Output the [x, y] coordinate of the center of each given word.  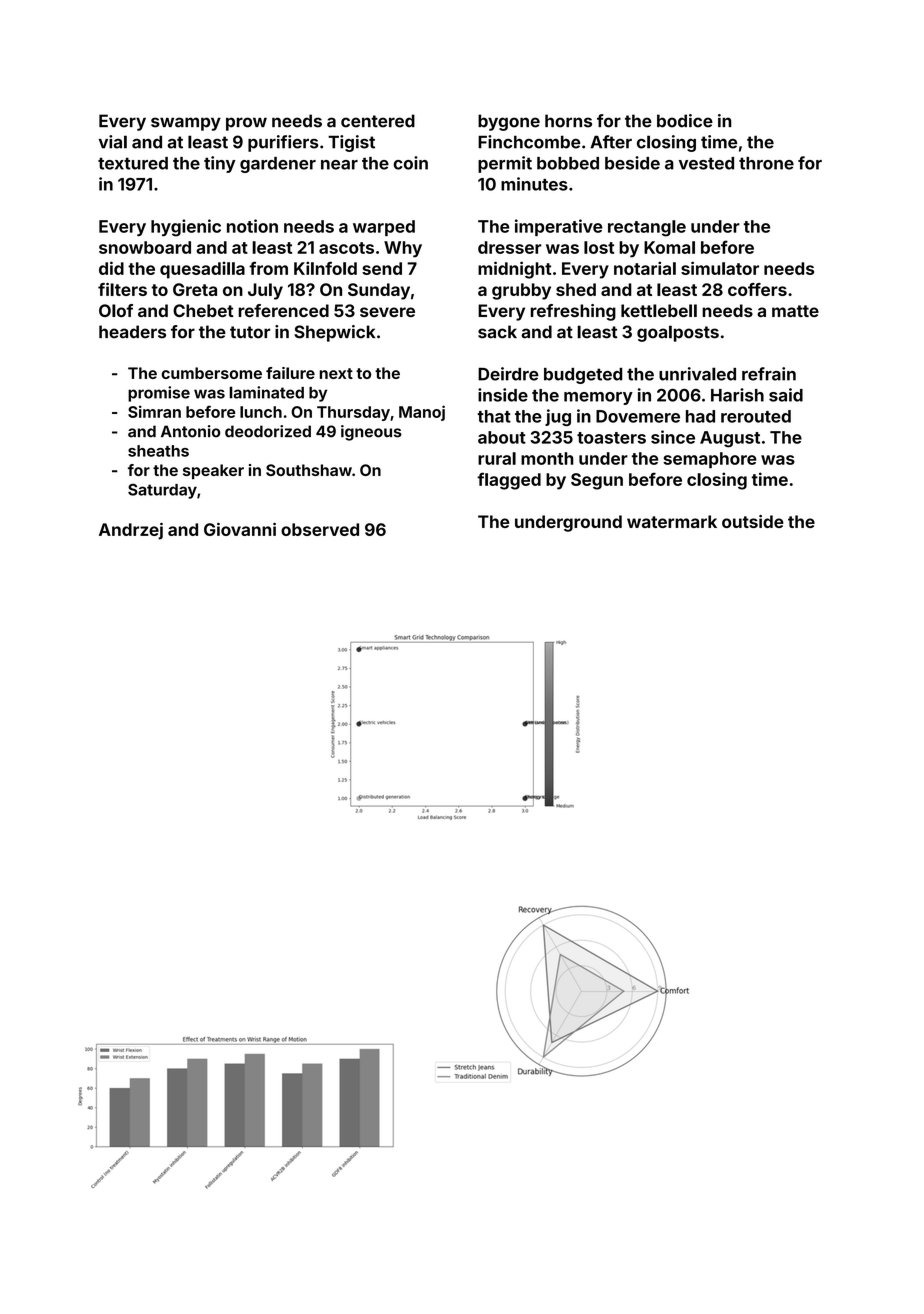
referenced [283, 310]
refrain [769, 374]
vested [706, 163]
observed [320, 529]
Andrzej [131, 531]
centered [378, 121]
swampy [186, 124]
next [336, 373]
